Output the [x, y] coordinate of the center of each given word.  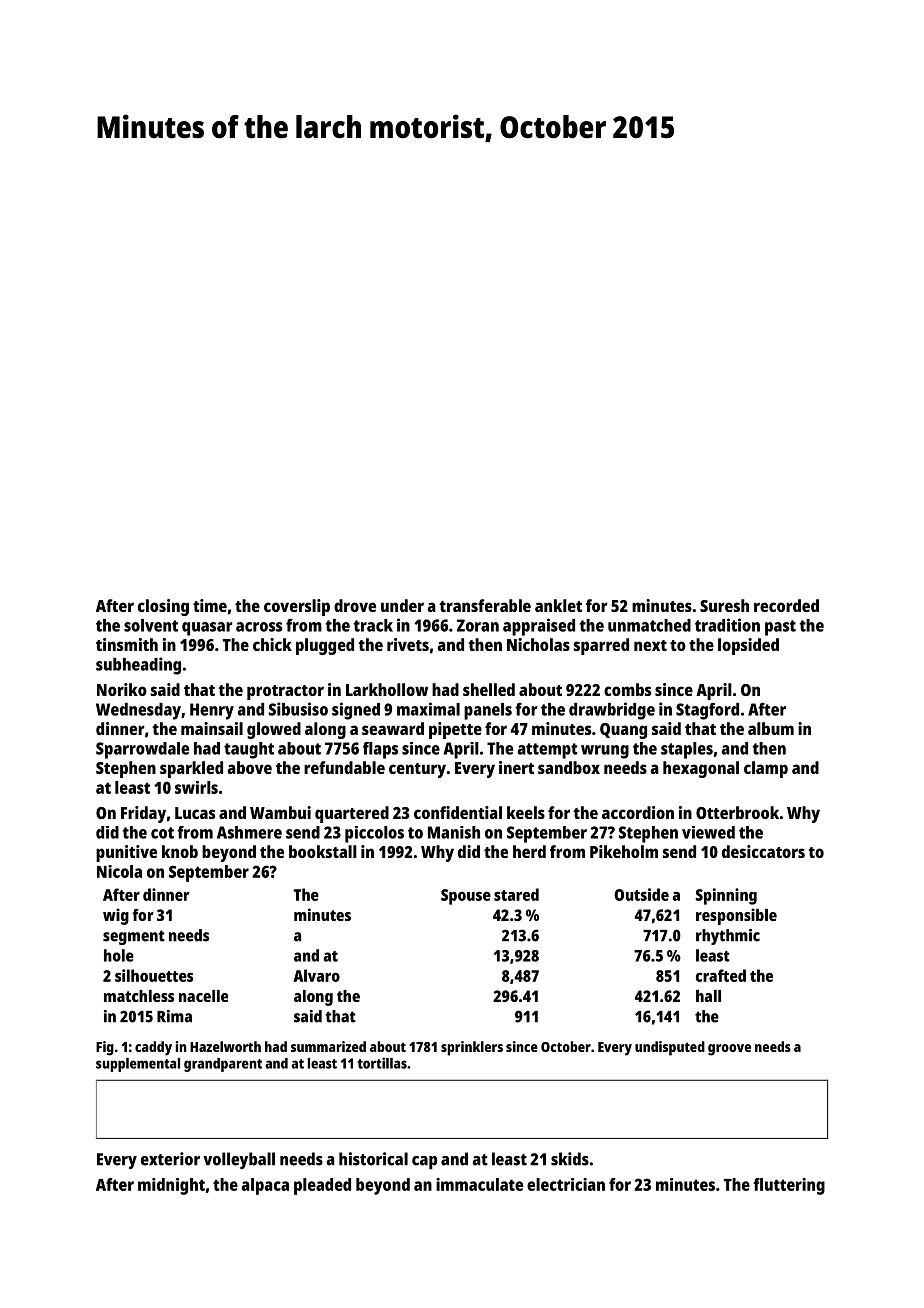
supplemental [138, 1065]
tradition [727, 625]
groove [729, 1050]
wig [116, 916]
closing [163, 607]
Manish [454, 832]
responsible [736, 916]
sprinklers [472, 1048]
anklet [558, 605]
